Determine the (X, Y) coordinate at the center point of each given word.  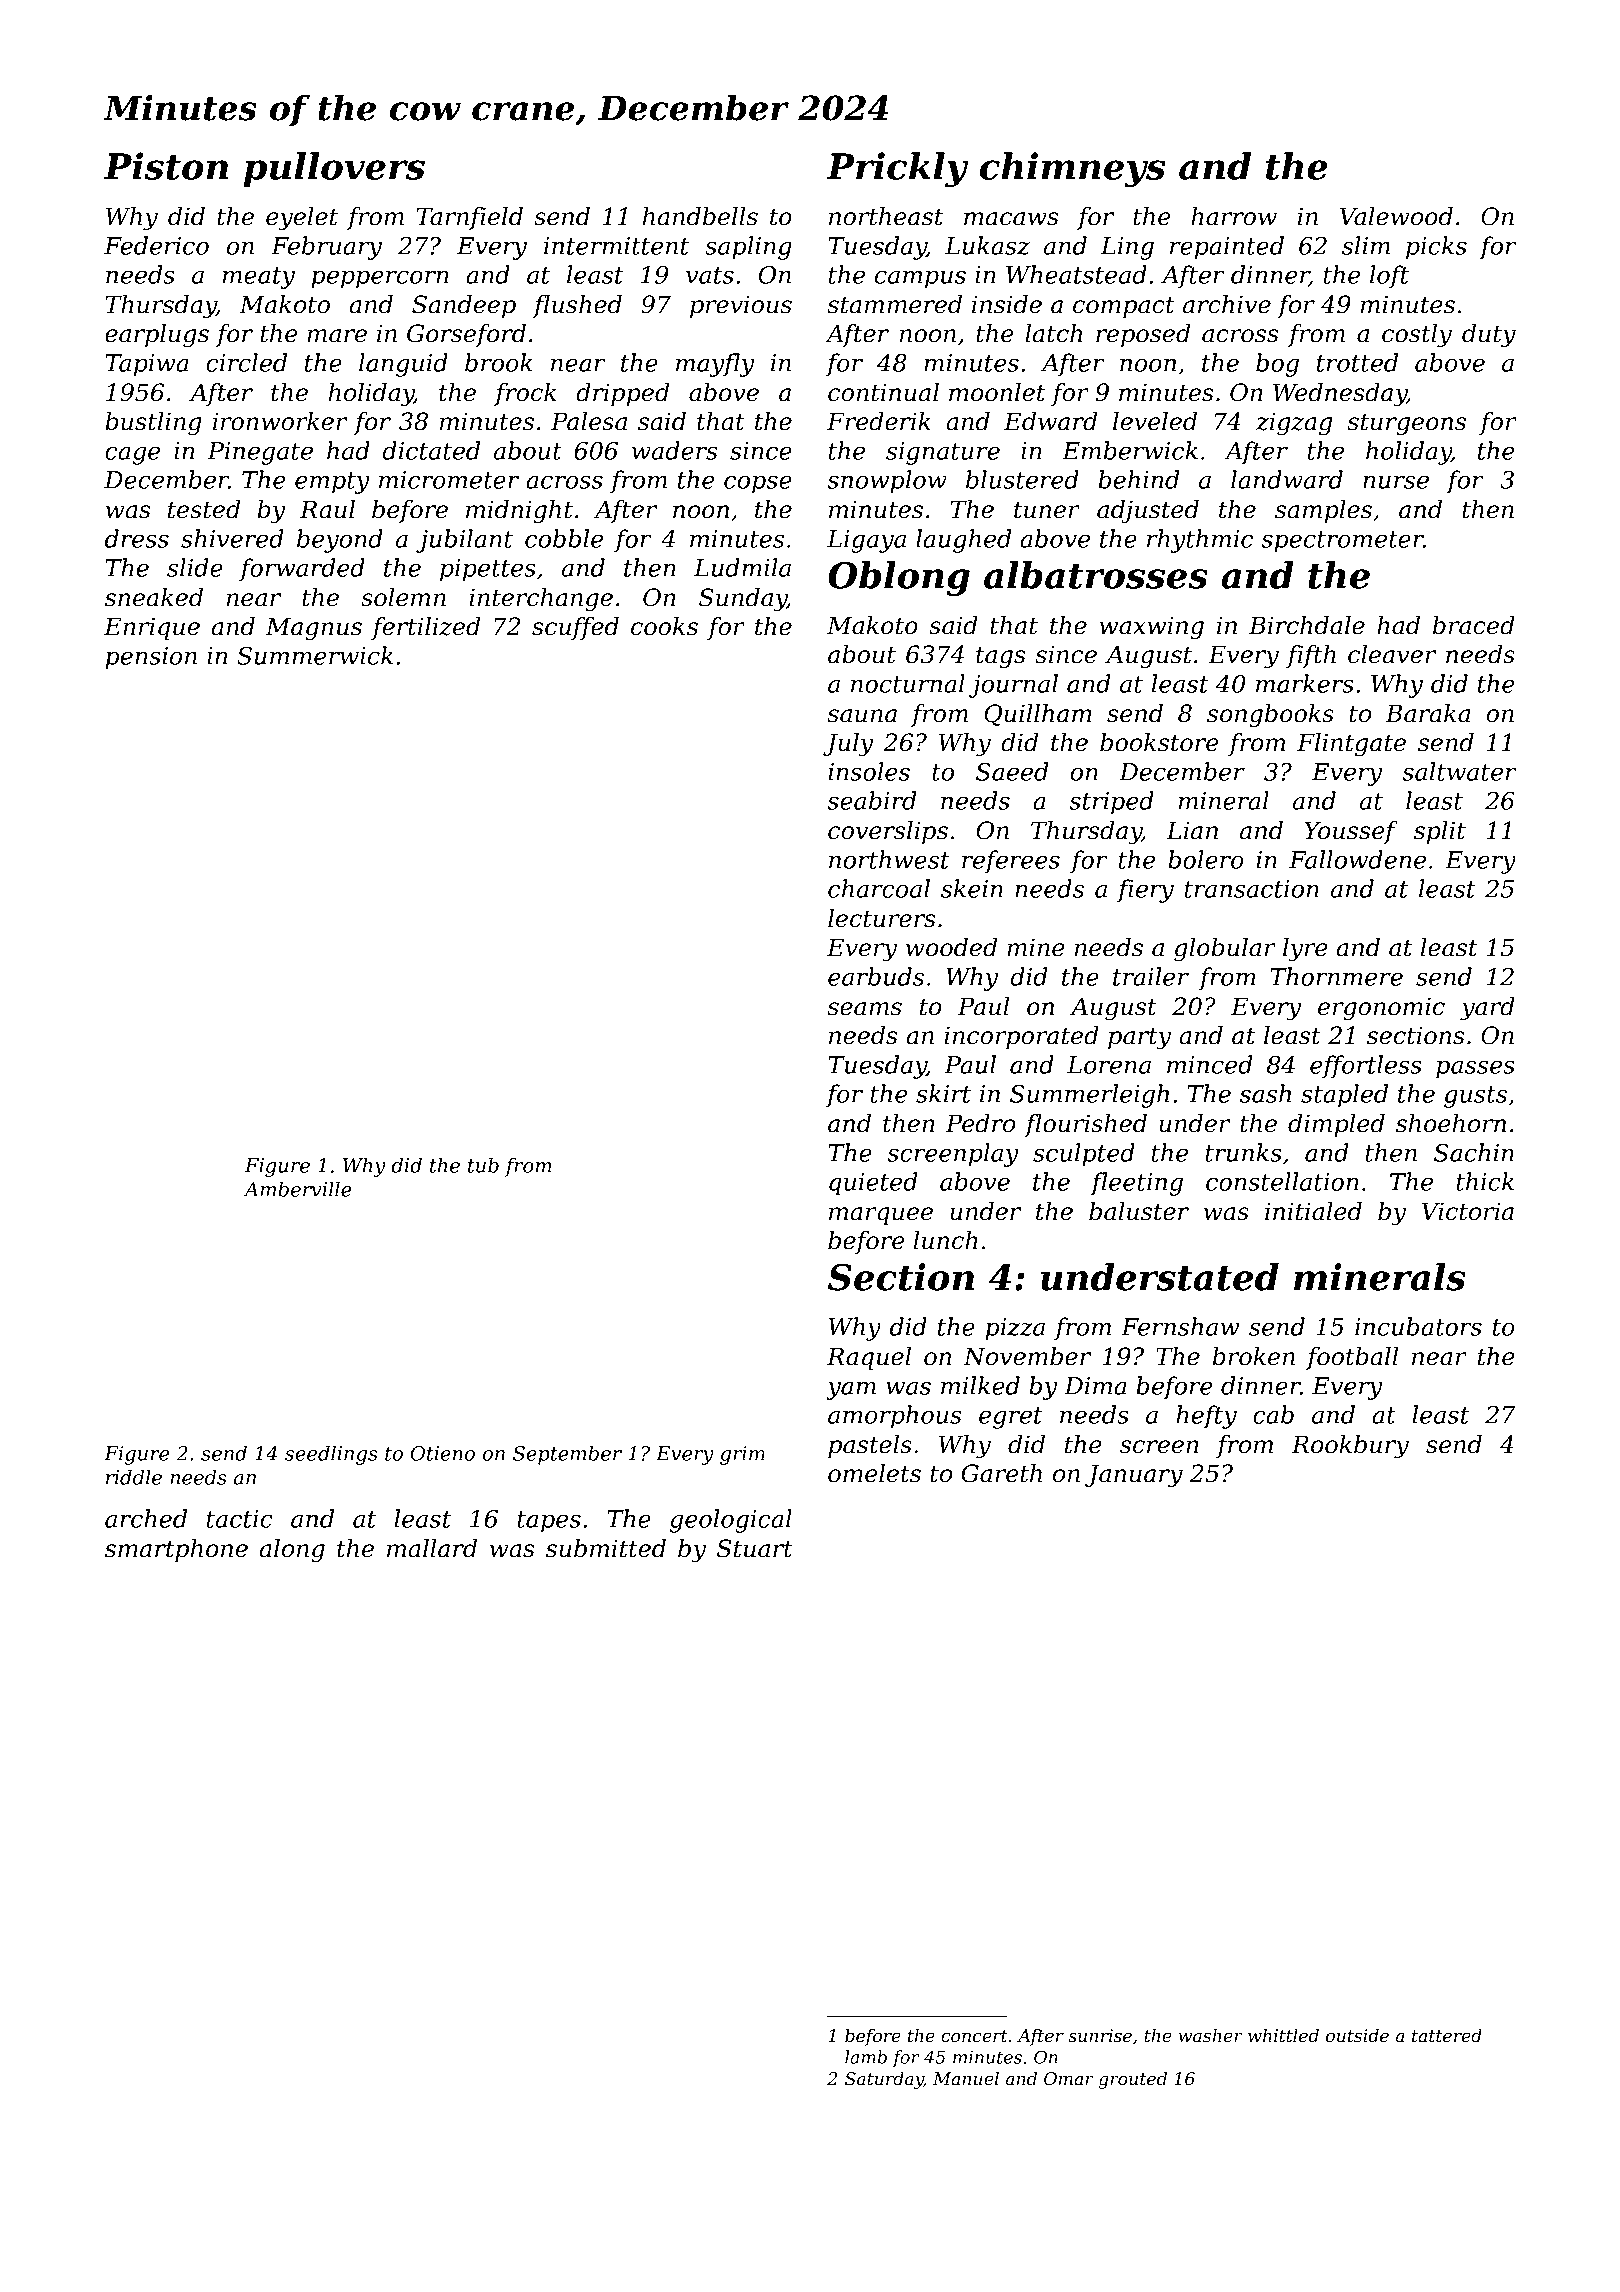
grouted (1133, 2080)
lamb (866, 2057)
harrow (1234, 216)
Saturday (884, 2080)
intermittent (616, 246)
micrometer (449, 480)
